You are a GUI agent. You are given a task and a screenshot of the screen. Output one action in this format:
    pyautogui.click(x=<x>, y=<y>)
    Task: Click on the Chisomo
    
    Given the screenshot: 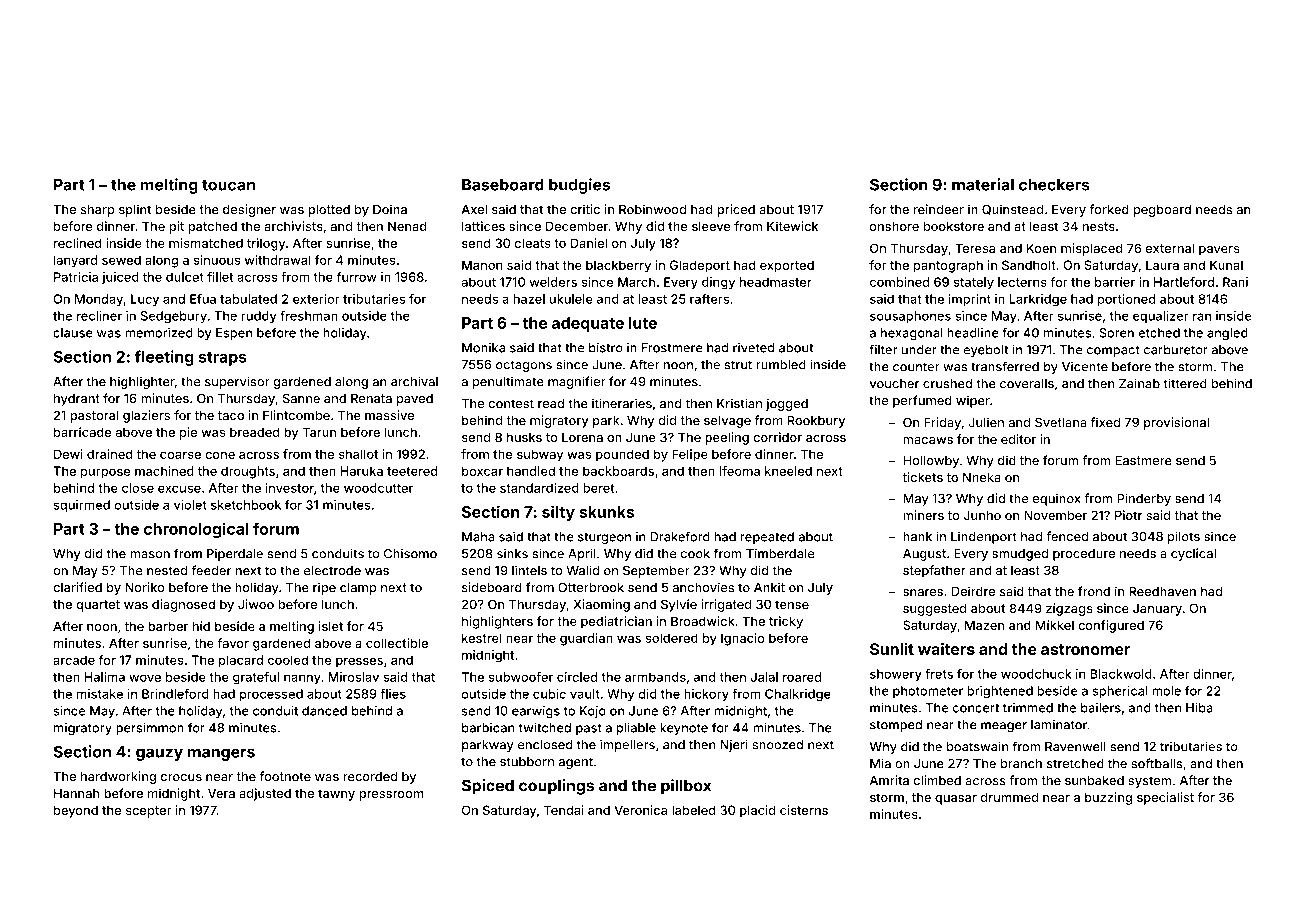 What is the action you would take?
    pyautogui.click(x=410, y=554)
